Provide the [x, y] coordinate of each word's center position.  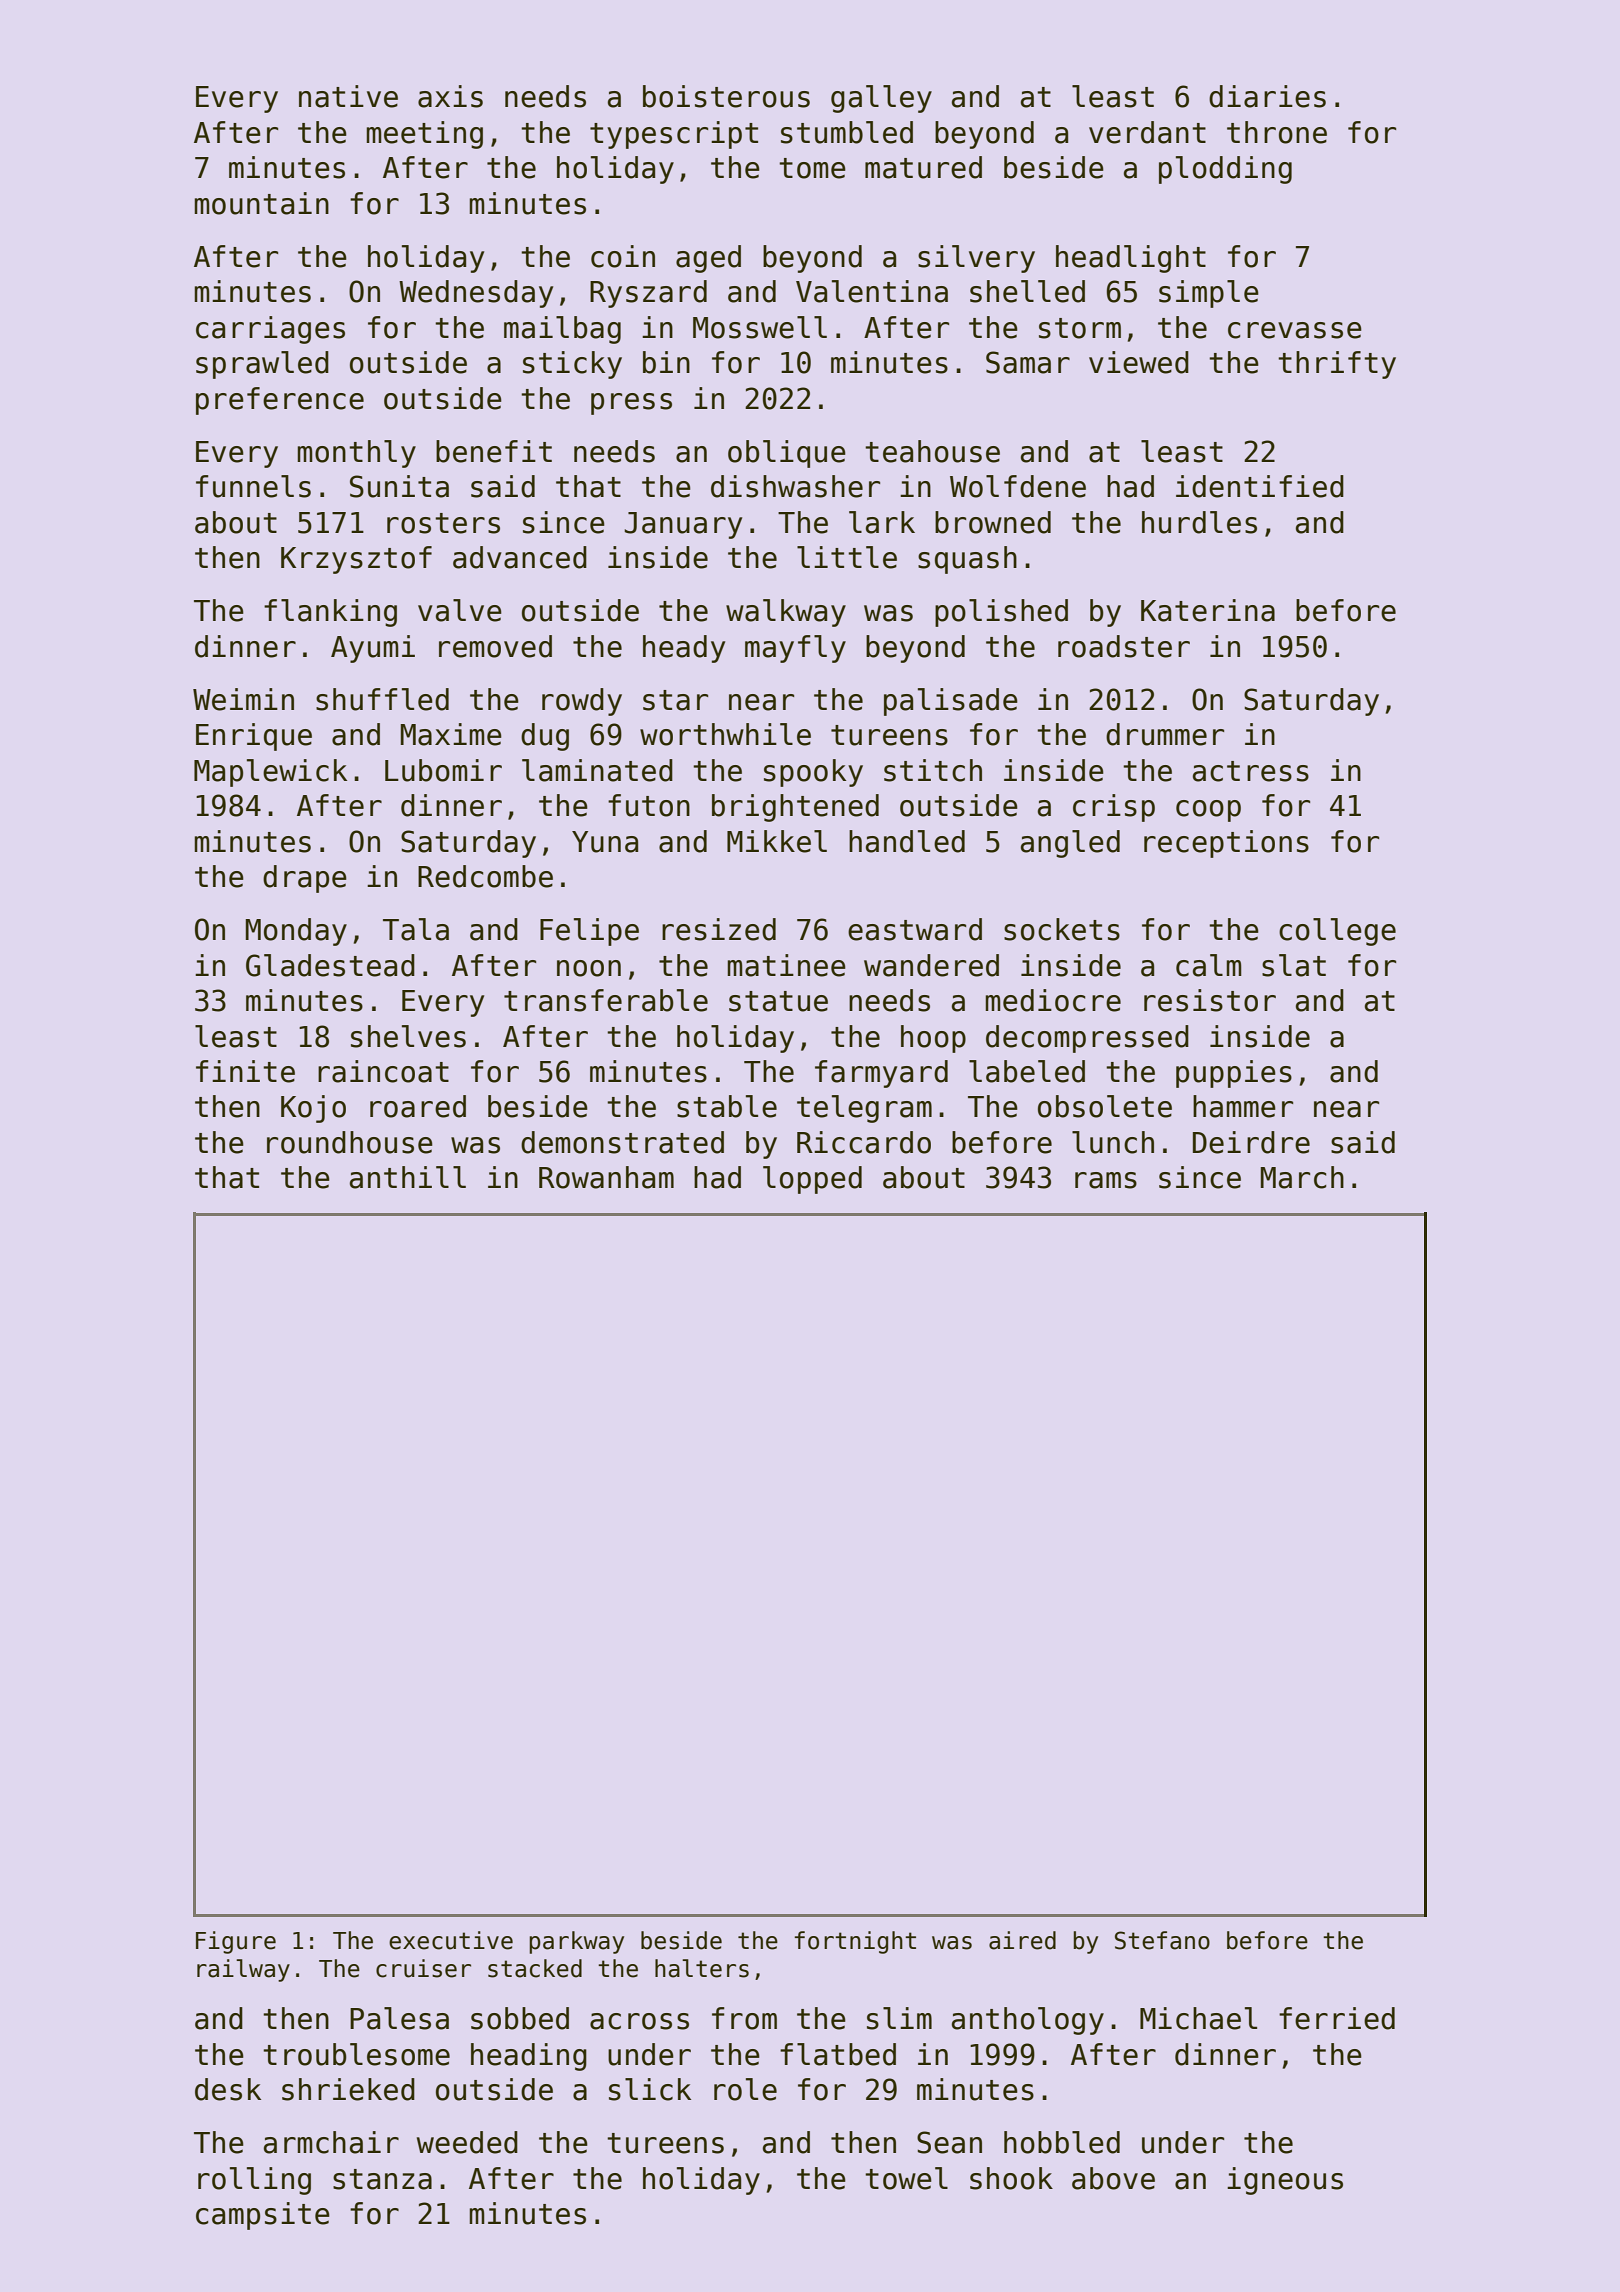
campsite [263, 2216]
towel [906, 2178]
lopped [812, 1180]
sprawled [262, 365]
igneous [1285, 2181]
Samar [1028, 362]
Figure [236, 1942]
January [683, 525]
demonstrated [622, 1142]
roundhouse [350, 1142]
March [1302, 1177]
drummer [1165, 734]
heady [684, 649]
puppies [1234, 1074]
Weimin [243, 699]
